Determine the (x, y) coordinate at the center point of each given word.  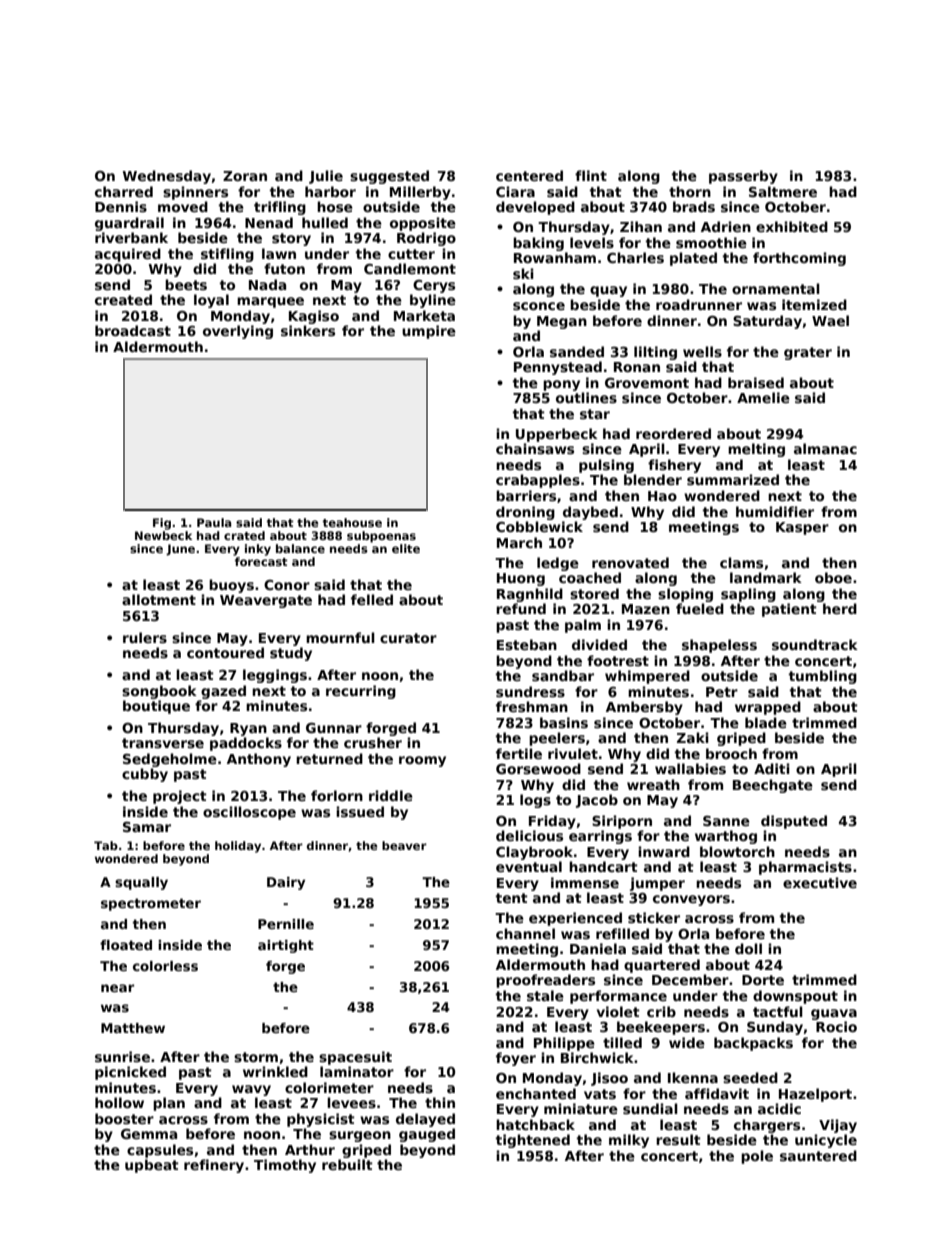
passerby (743, 177)
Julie (326, 177)
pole (757, 1157)
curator (408, 638)
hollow (119, 1102)
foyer (516, 1059)
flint (591, 175)
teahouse (352, 522)
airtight (286, 946)
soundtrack (815, 644)
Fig (162, 524)
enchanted (536, 1093)
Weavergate (266, 601)
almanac (825, 448)
